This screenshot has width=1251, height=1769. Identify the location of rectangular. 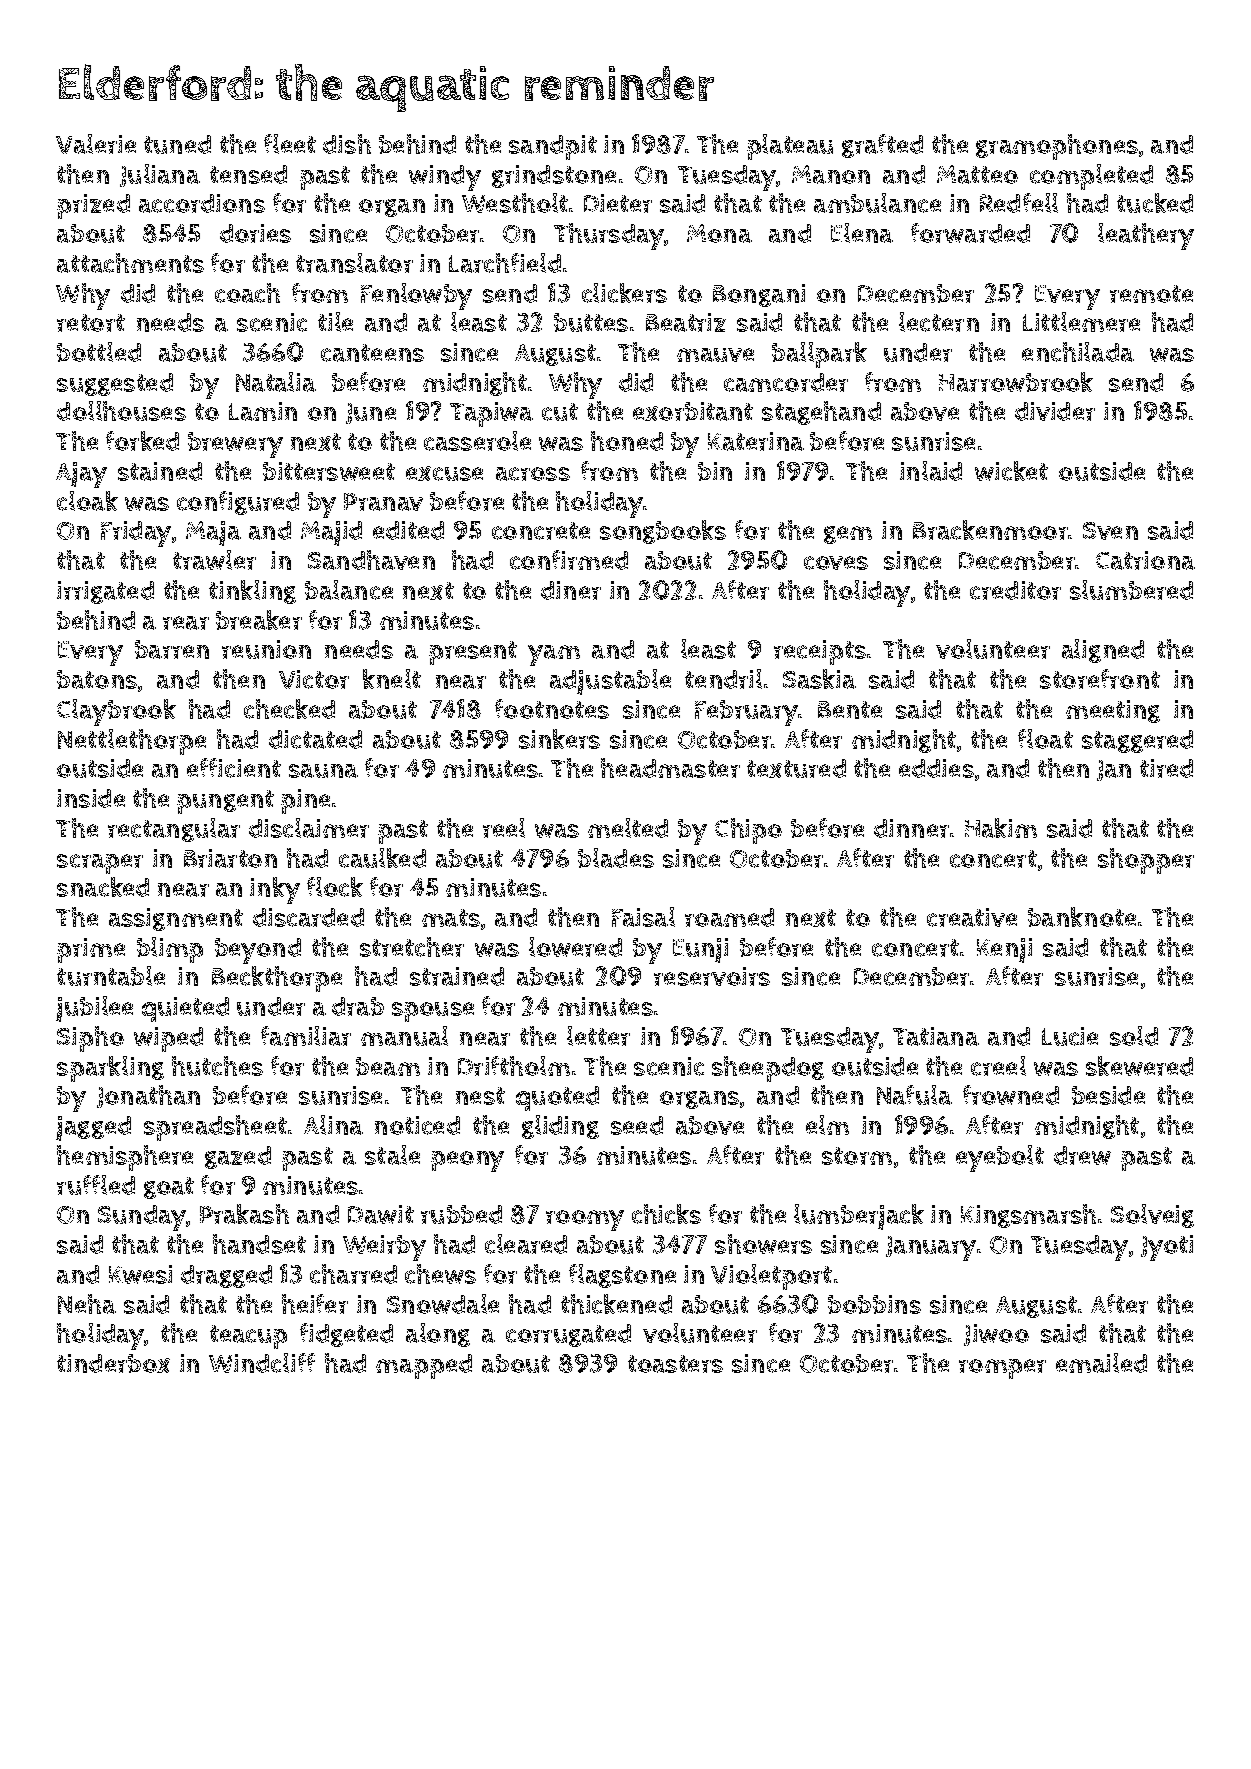
(174, 830).
